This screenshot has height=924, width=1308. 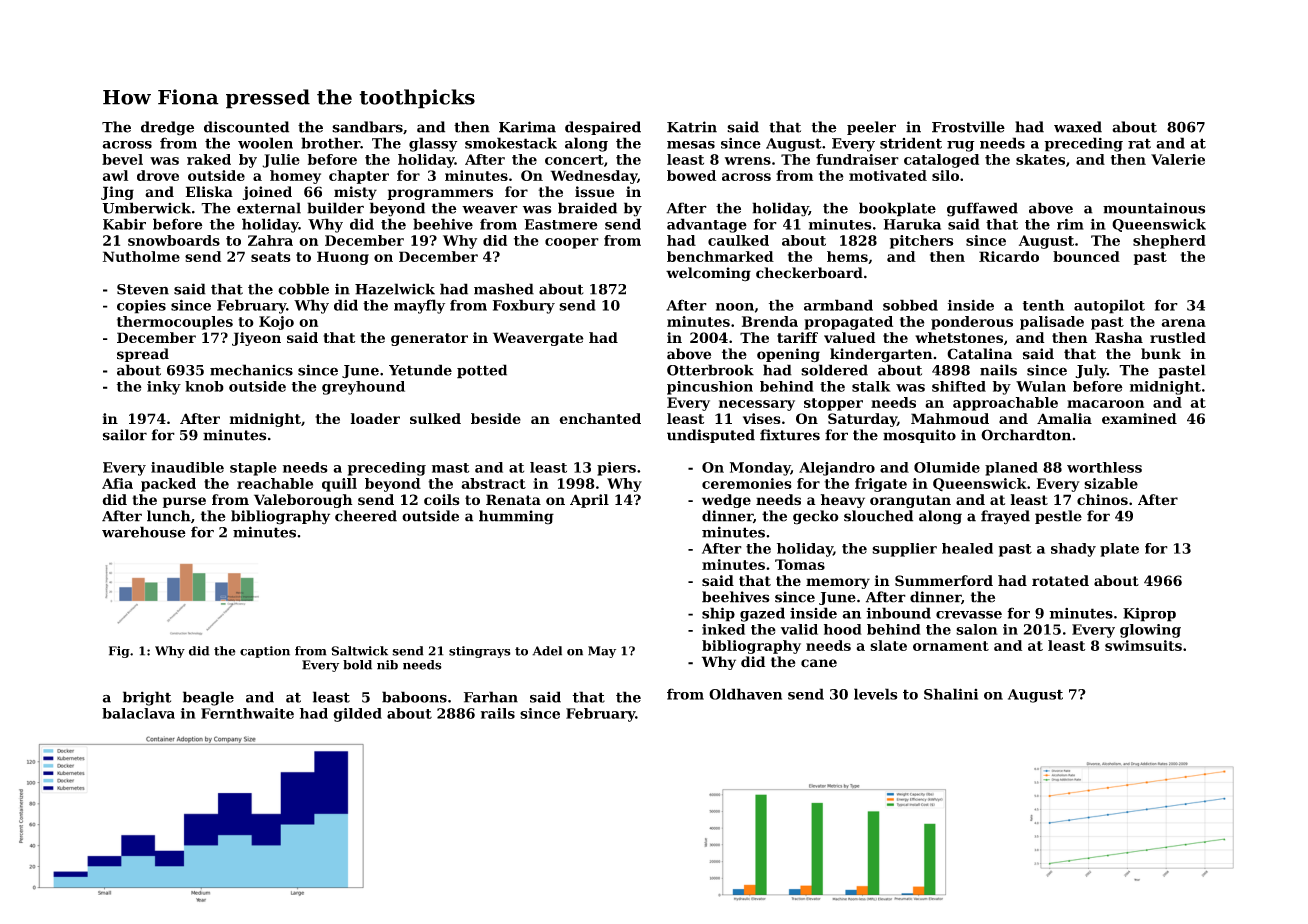 What do you see at coordinates (1119, 337) in the screenshot?
I see `Rasha` at bounding box center [1119, 337].
